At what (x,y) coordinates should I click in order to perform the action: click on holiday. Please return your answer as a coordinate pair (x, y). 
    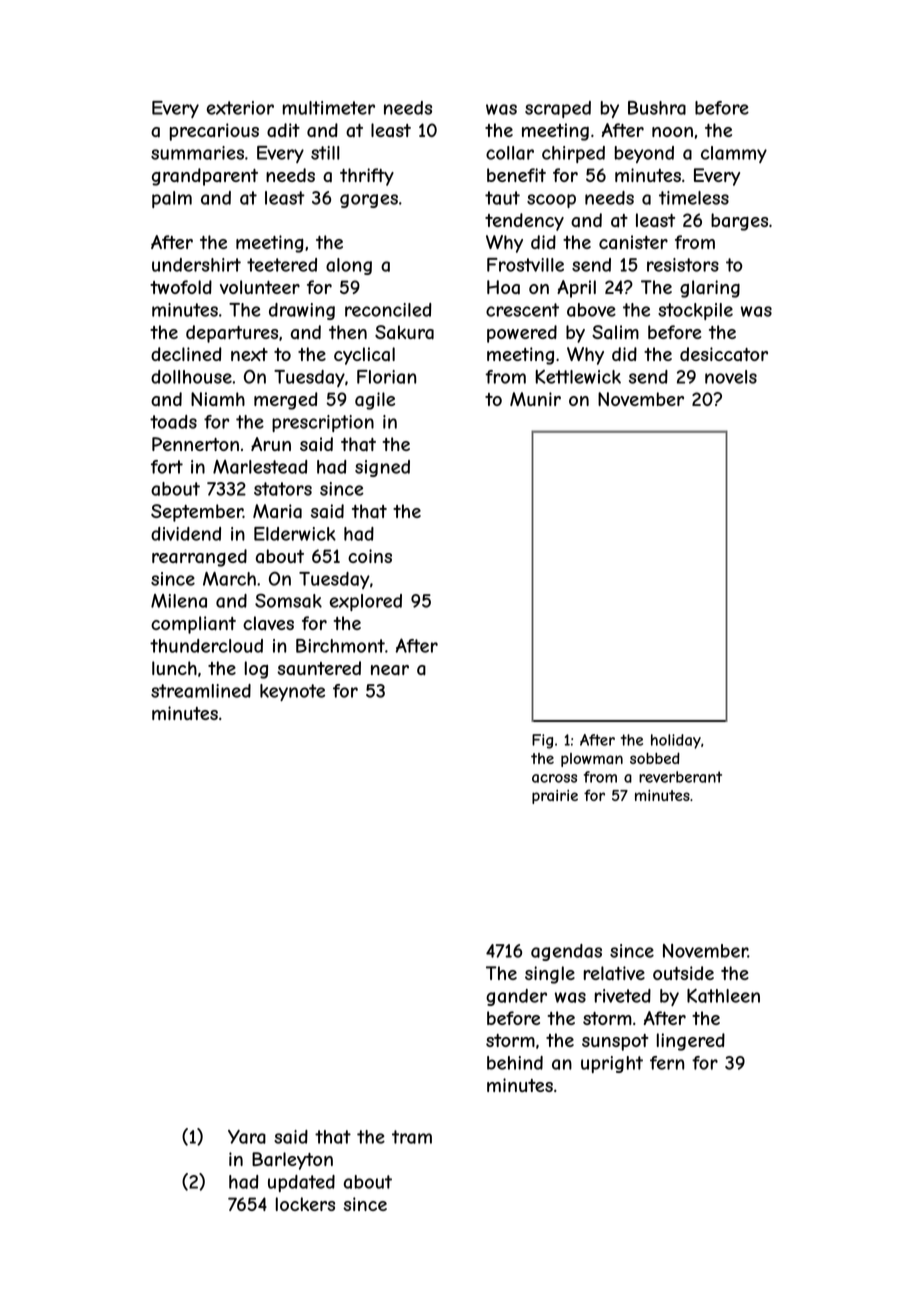
    Looking at the image, I should click on (676, 741).
